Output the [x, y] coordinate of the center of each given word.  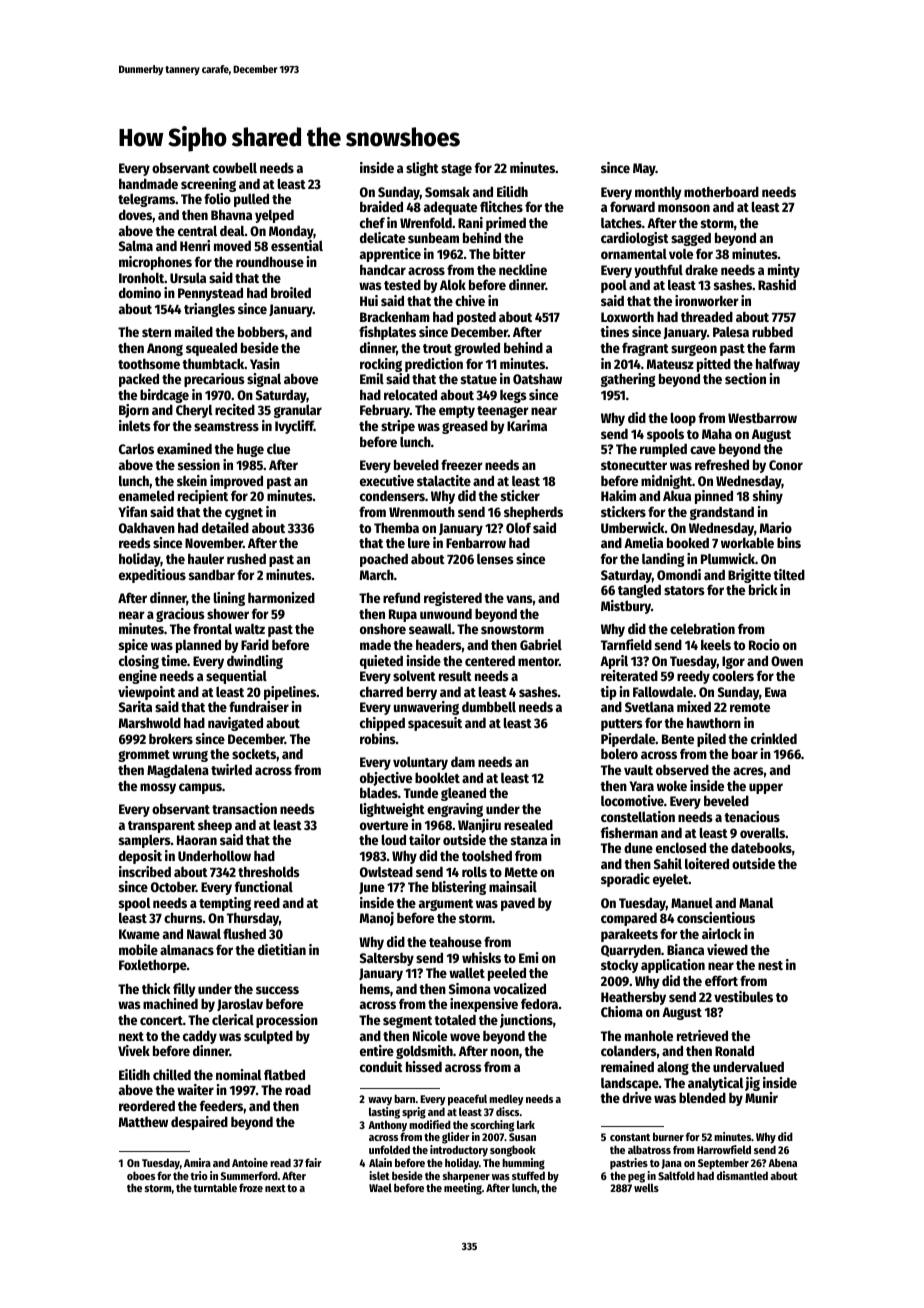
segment [407, 1022]
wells [646, 1187]
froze [251, 1187]
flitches [501, 206]
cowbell [235, 167]
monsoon [684, 208]
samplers [145, 841]
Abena [782, 1162]
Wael [380, 1187]
